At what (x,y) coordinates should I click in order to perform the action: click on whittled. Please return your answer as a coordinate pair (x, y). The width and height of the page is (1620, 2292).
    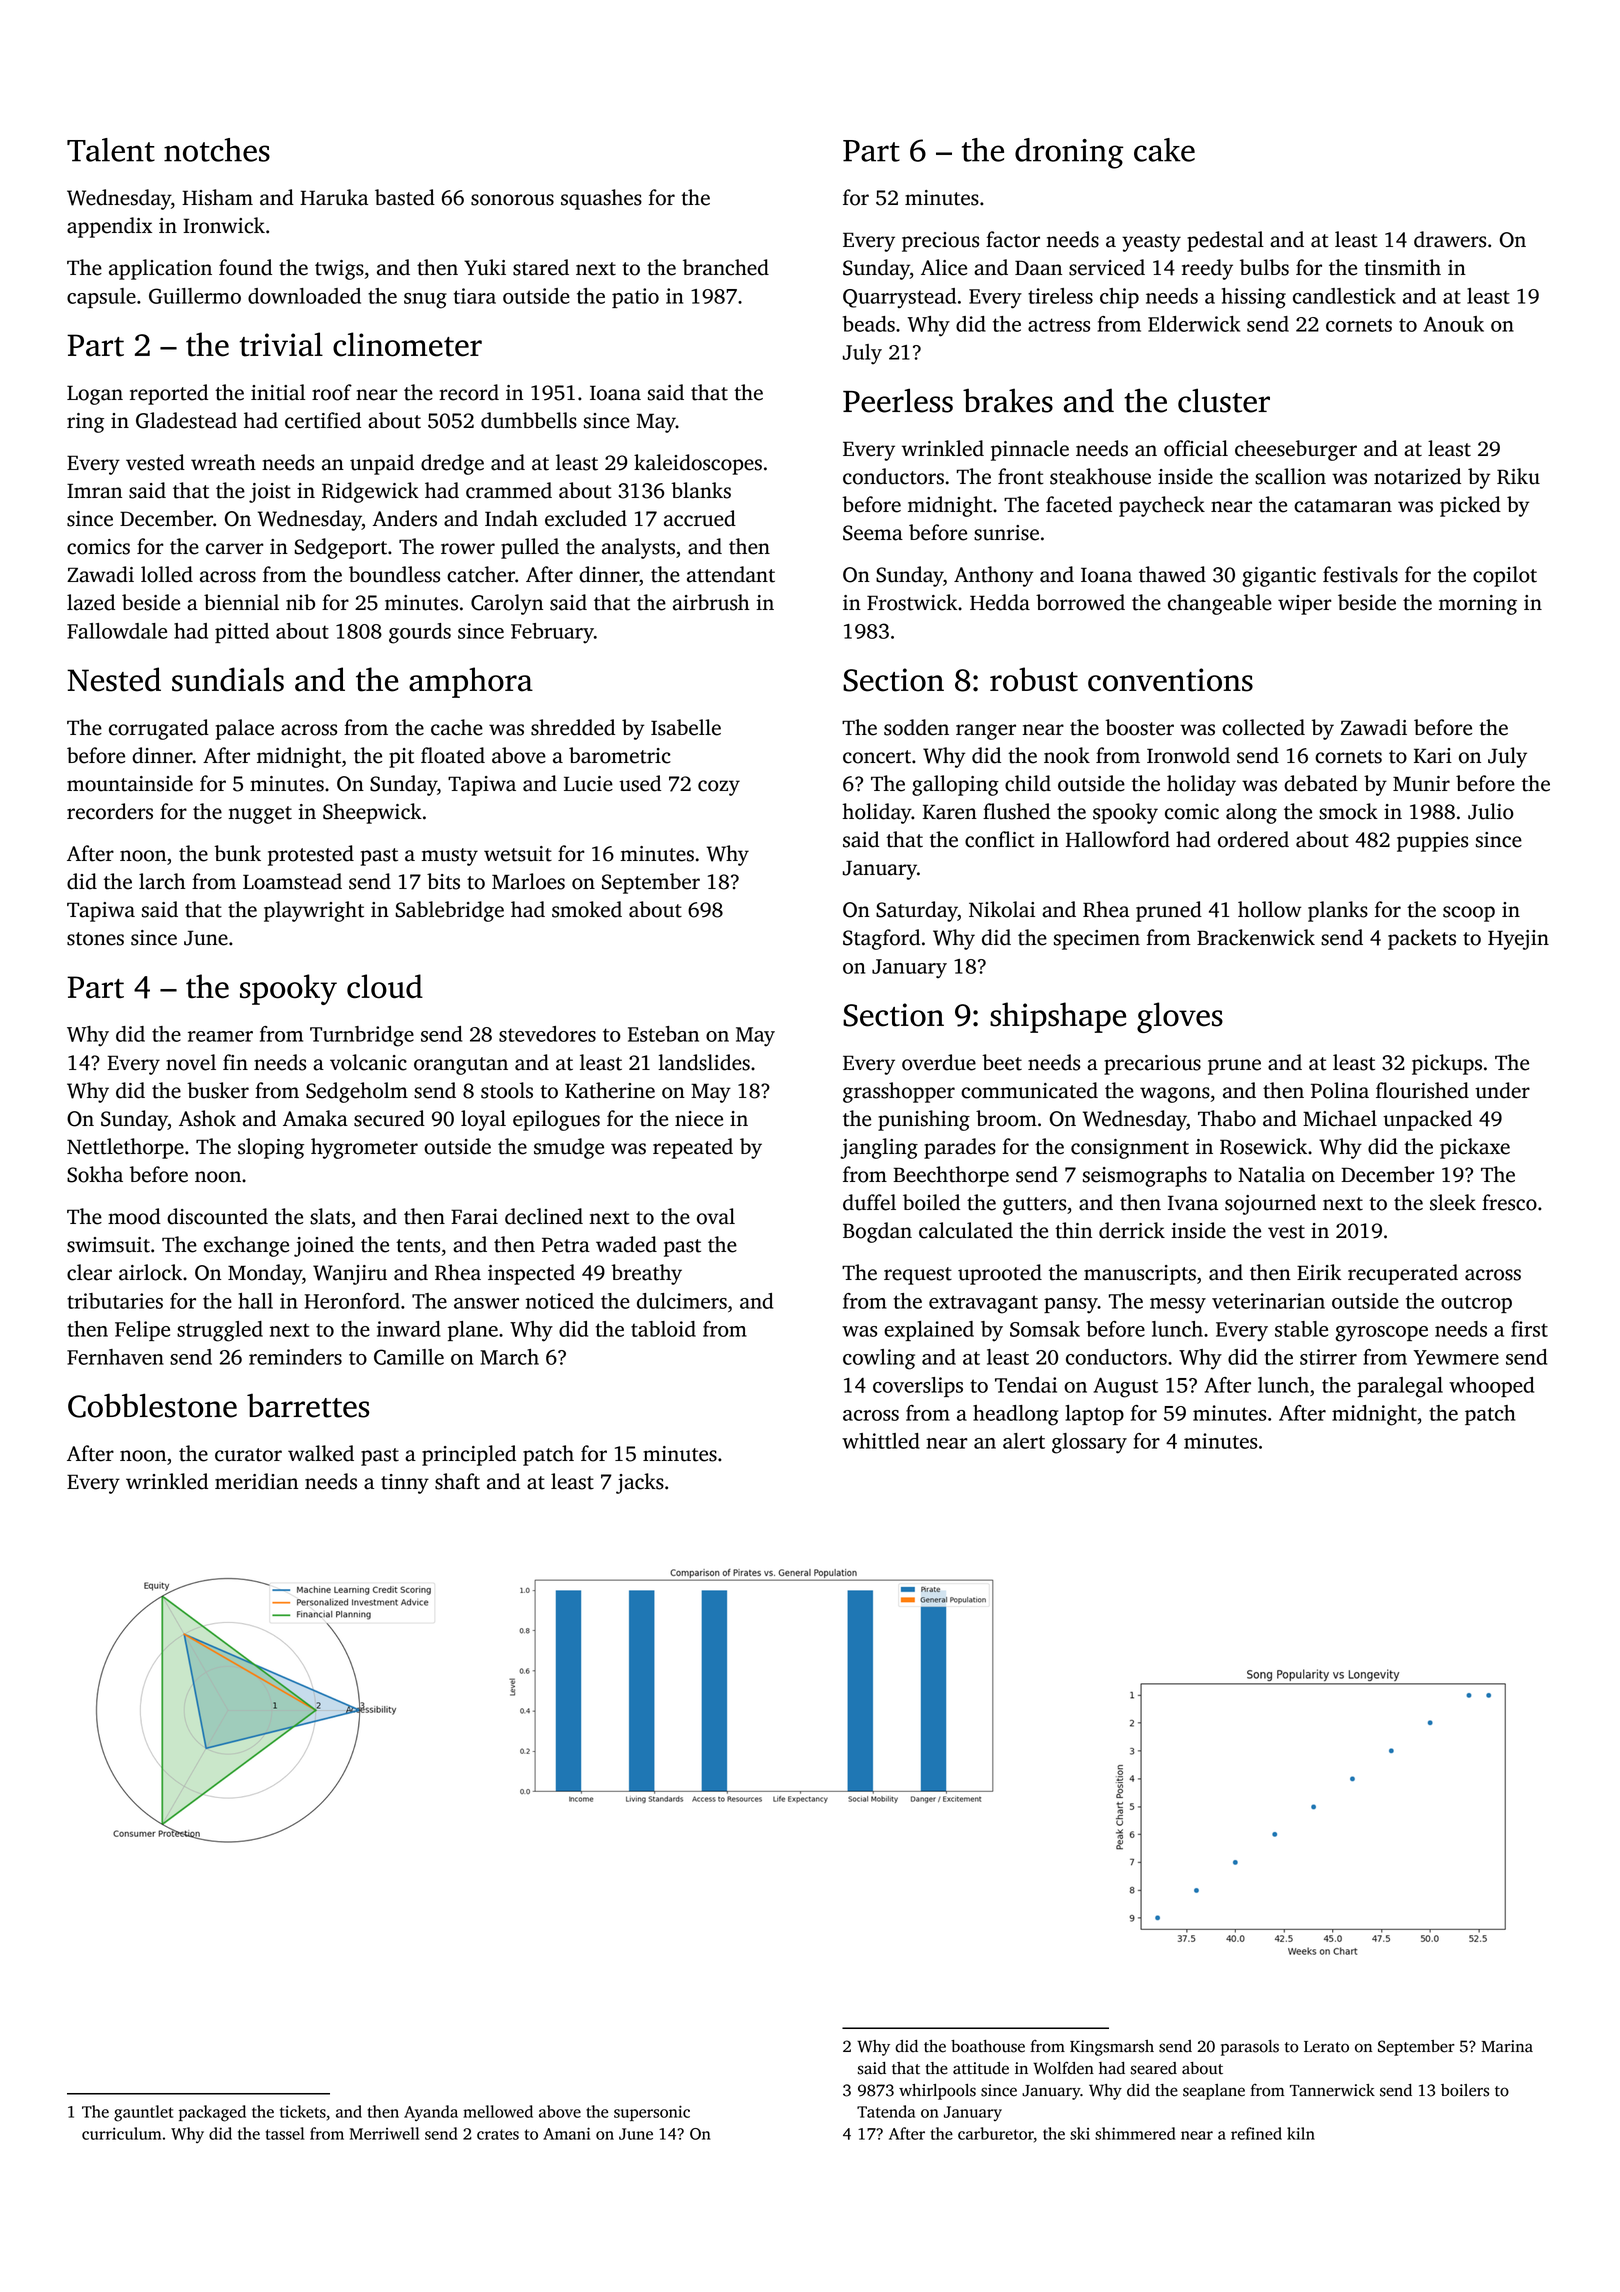
    Looking at the image, I should click on (881, 1441).
